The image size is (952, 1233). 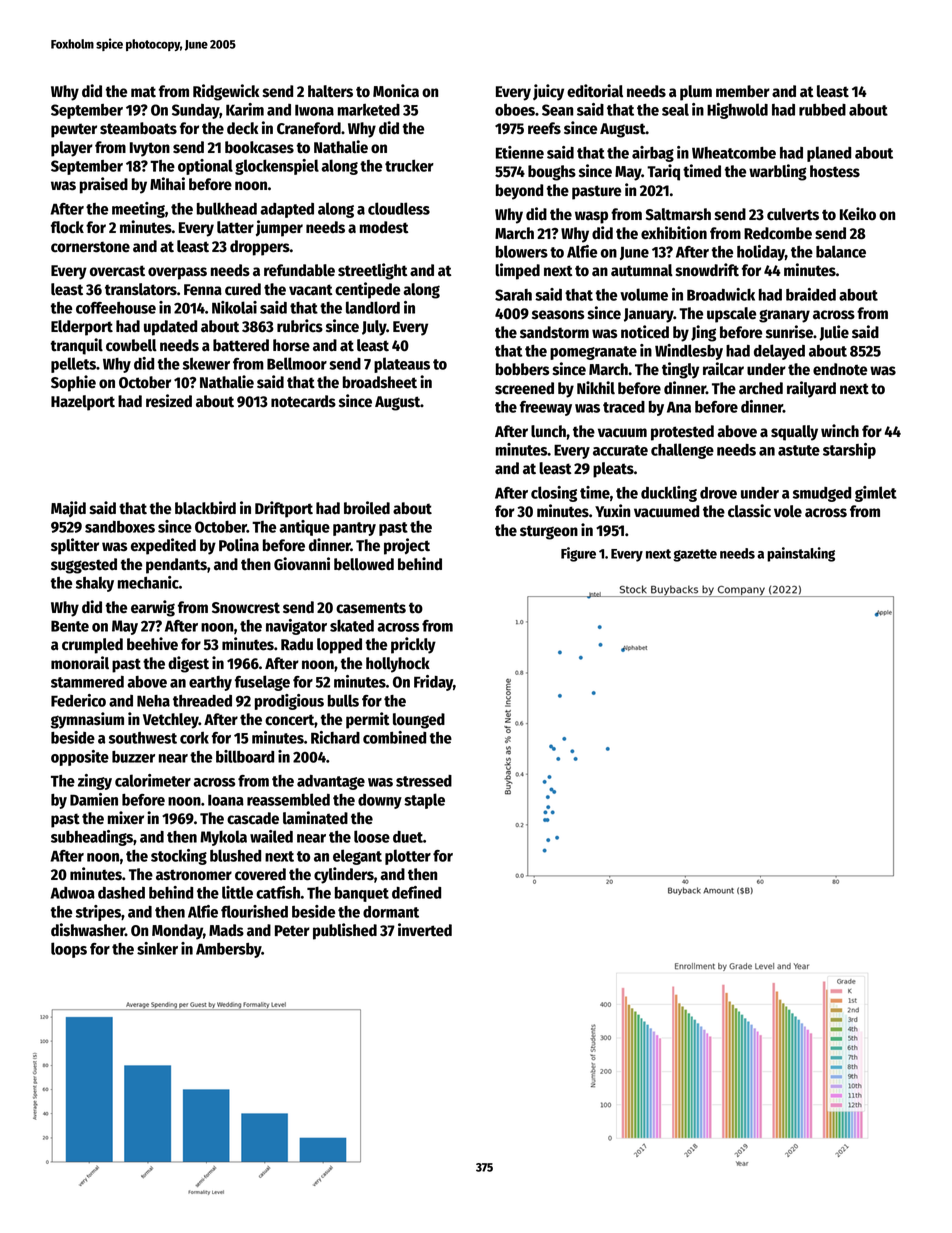 What do you see at coordinates (242, 128) in the page?
I see `deck` at bounding box center [242, 128].
